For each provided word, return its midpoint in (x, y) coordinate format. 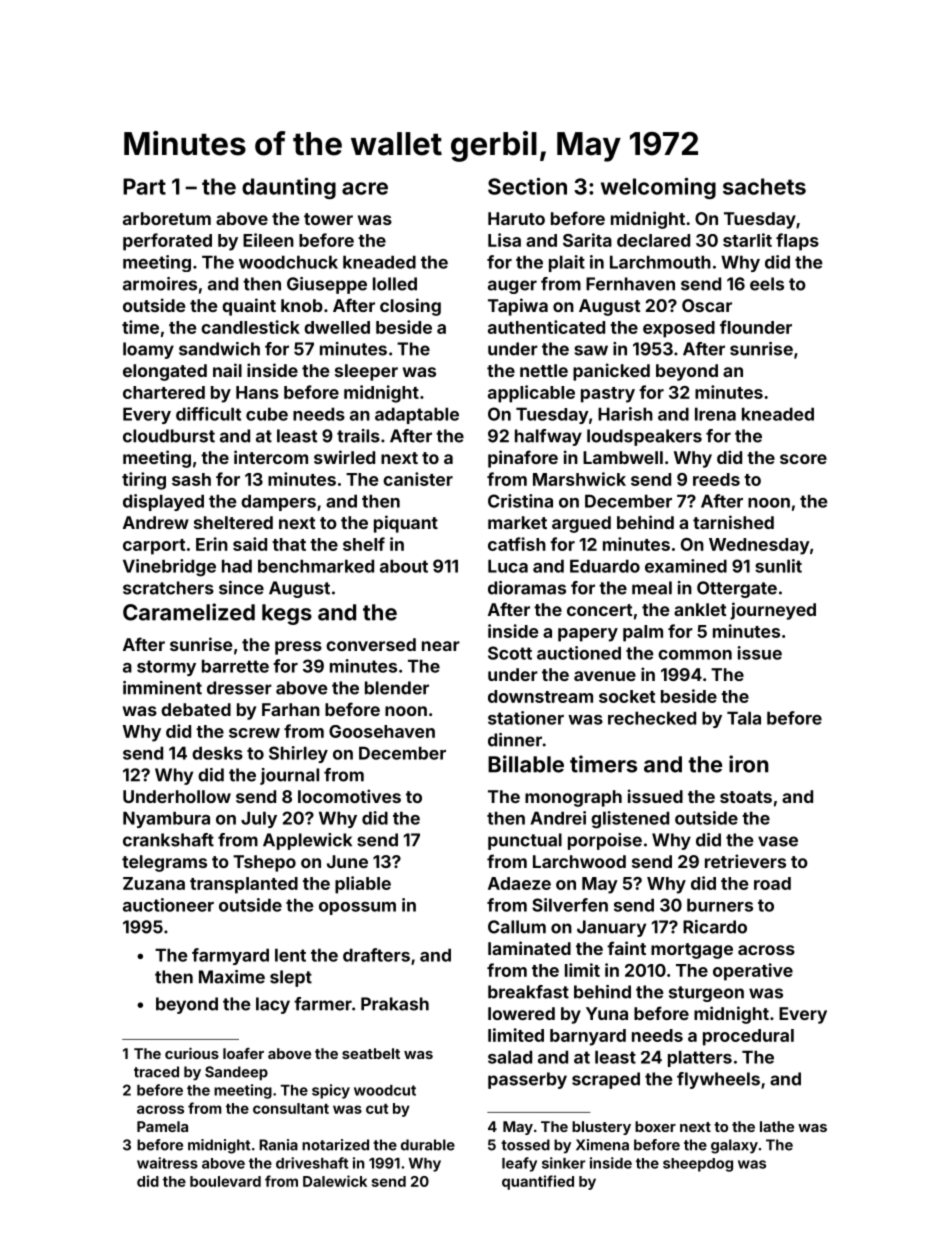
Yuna (607, 1013)
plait (567, 263)
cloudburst (169, 436)
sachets (764, 186)
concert (600, 610)
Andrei (558, 818)
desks (217, 753)
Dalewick (335, 1181)
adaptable (417, 415)
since (241, 588)
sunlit (778, 566)
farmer (323, 1004)
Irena (715, 414)
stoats (746, 797)
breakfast (528, 992)
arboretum (167, 218)
